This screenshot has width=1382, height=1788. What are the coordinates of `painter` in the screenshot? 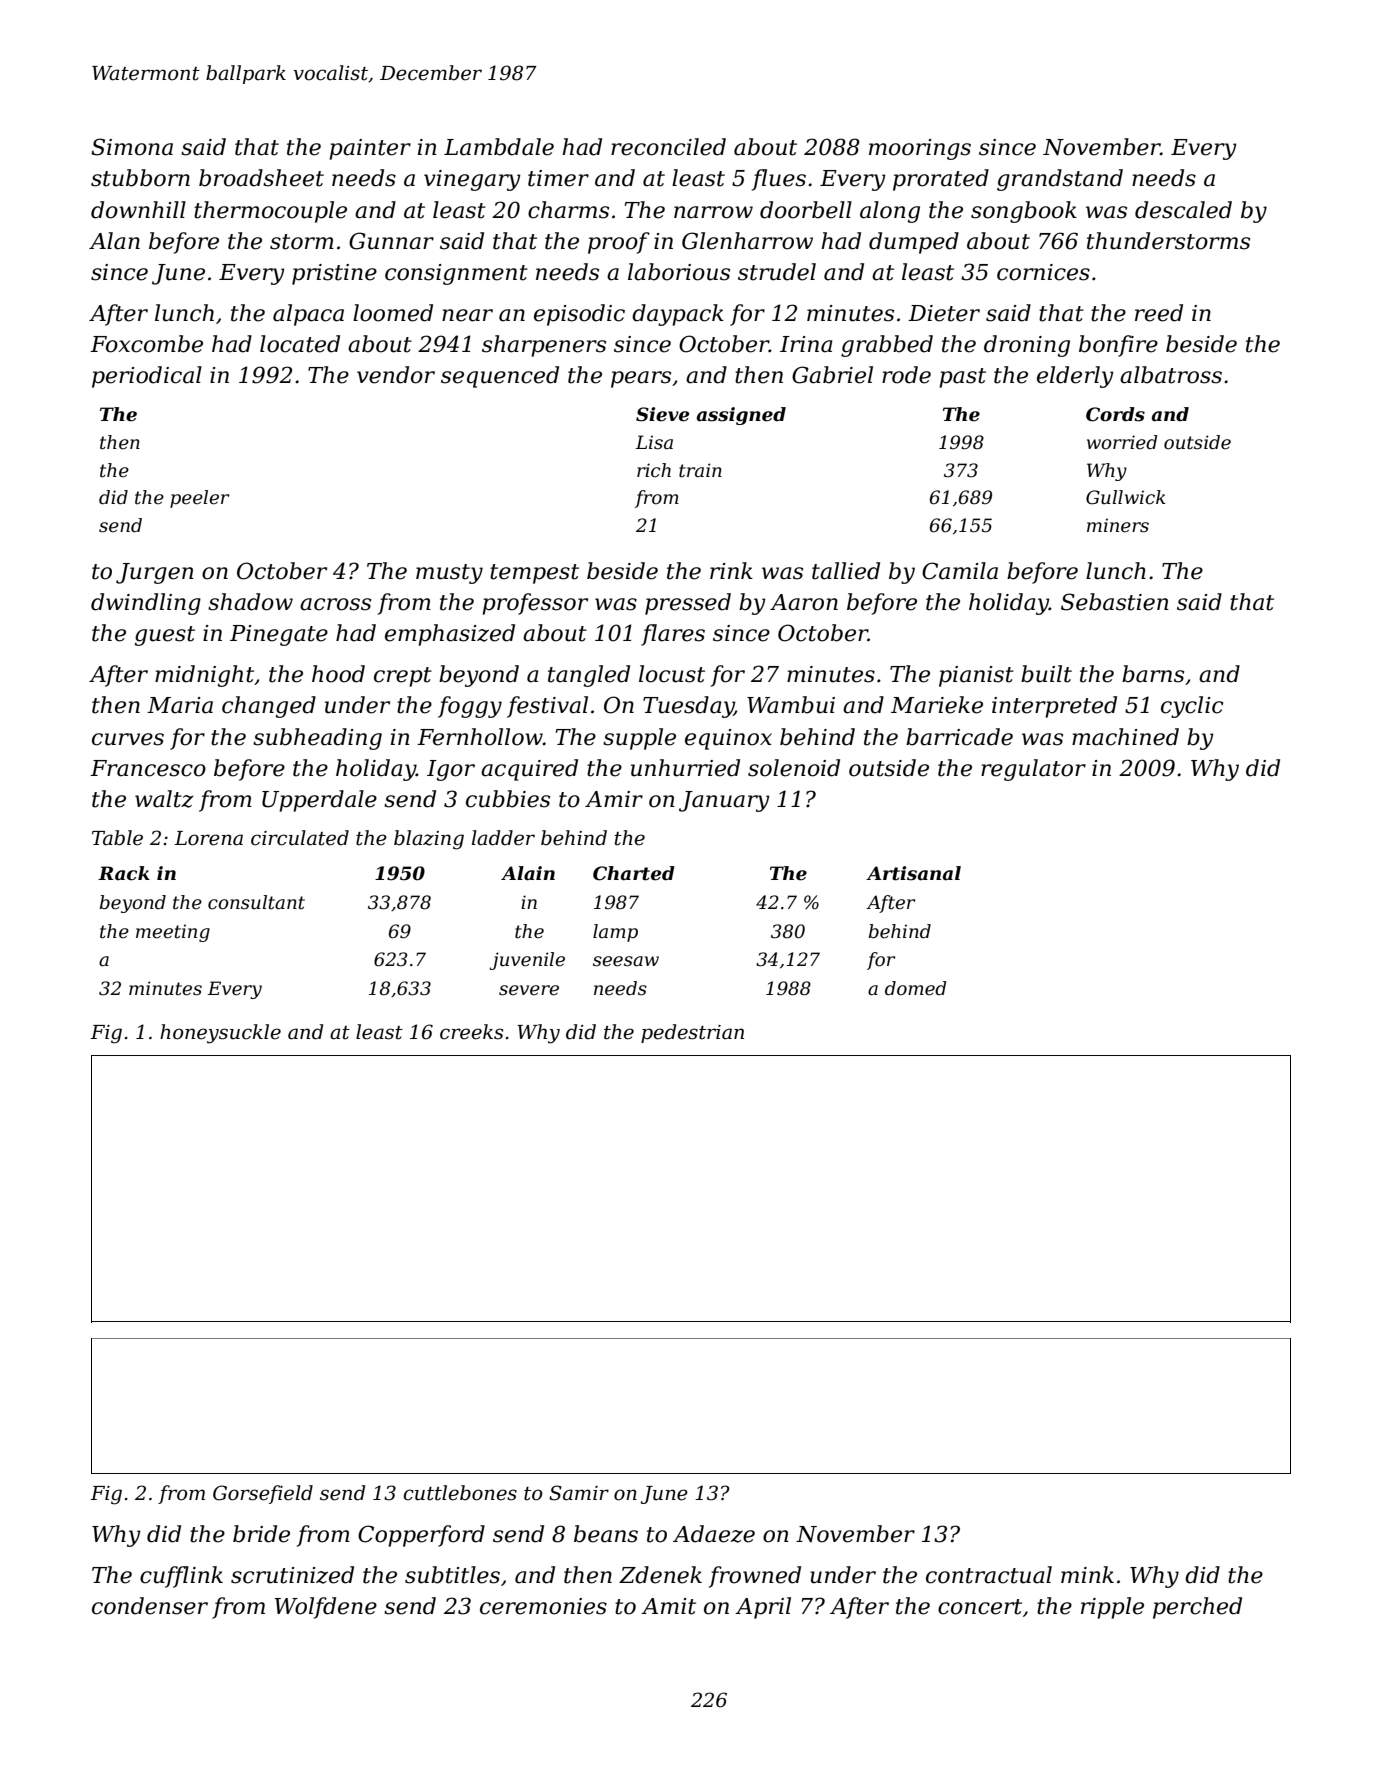 It's located at (370, 149).
